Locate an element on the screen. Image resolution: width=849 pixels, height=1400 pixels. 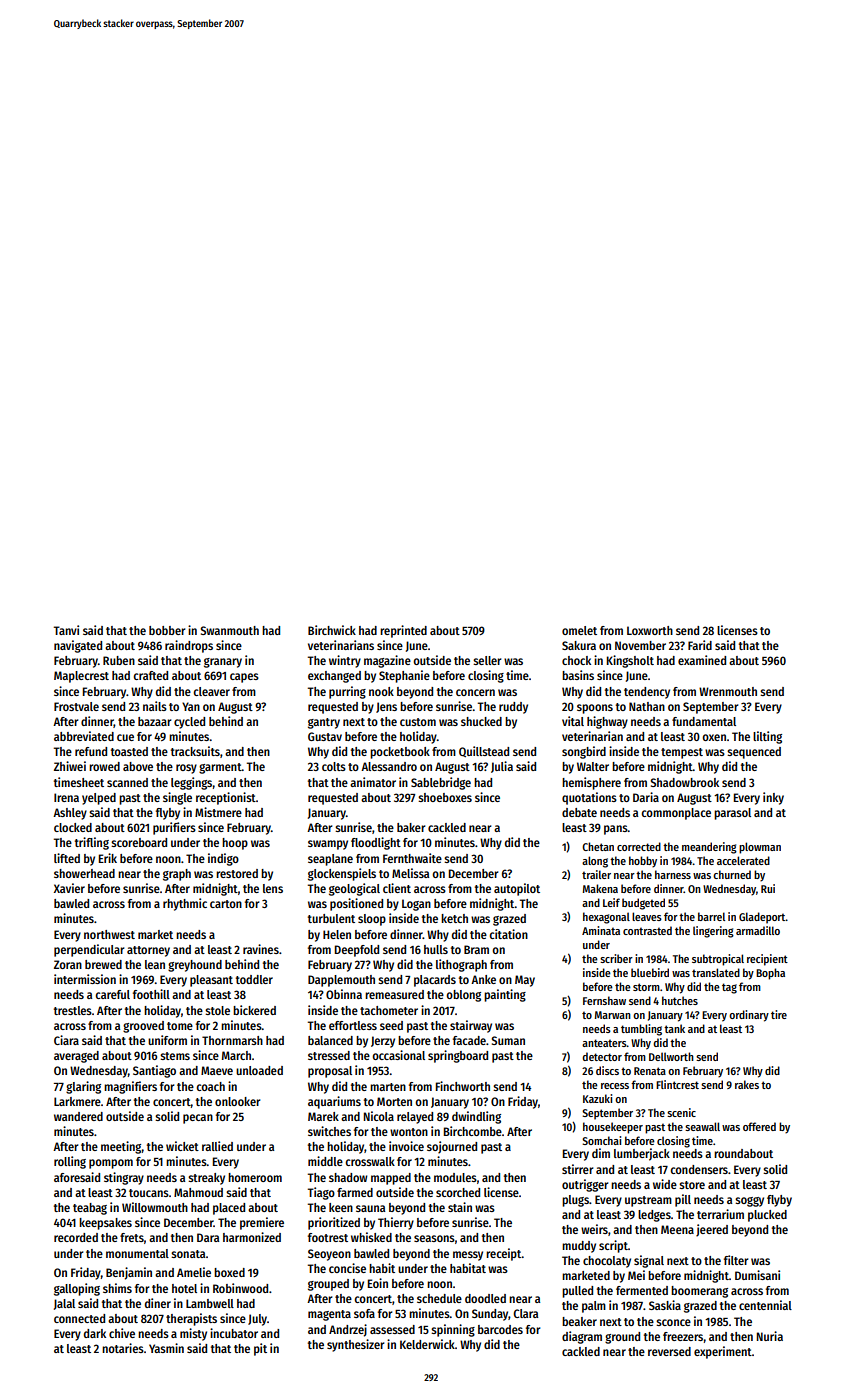
highway is located at coordinates (607, 722).
